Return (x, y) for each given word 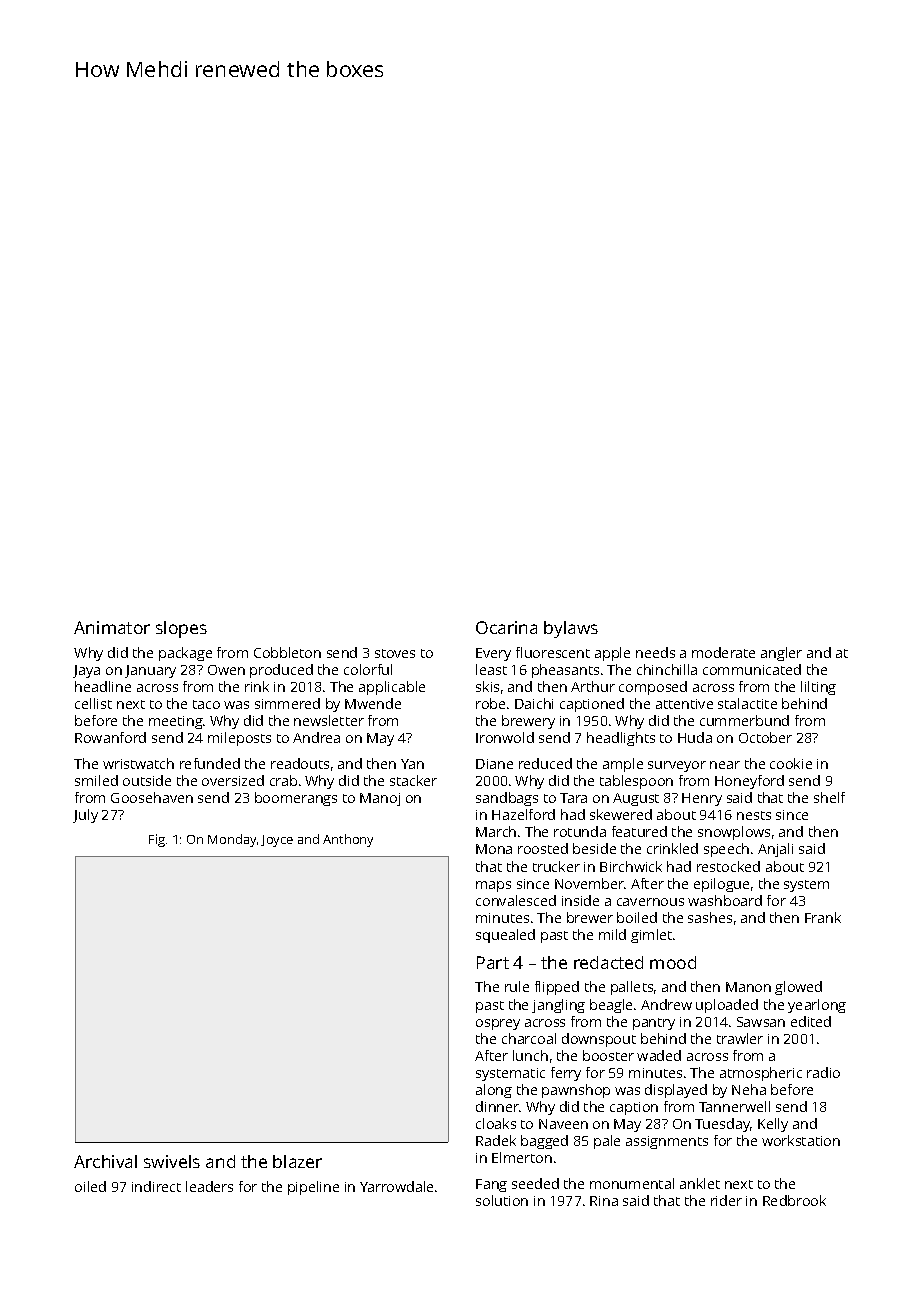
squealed (505, 936)
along (494, 1091)
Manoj (380, 799)
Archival (105, 1161)
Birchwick (631, 866)
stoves (395, 653)
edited (811, 1021)
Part (493, 962)
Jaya (86, 671)
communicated (752, 669)
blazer (297, 1161)
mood (673, 962)
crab (283, 780)
